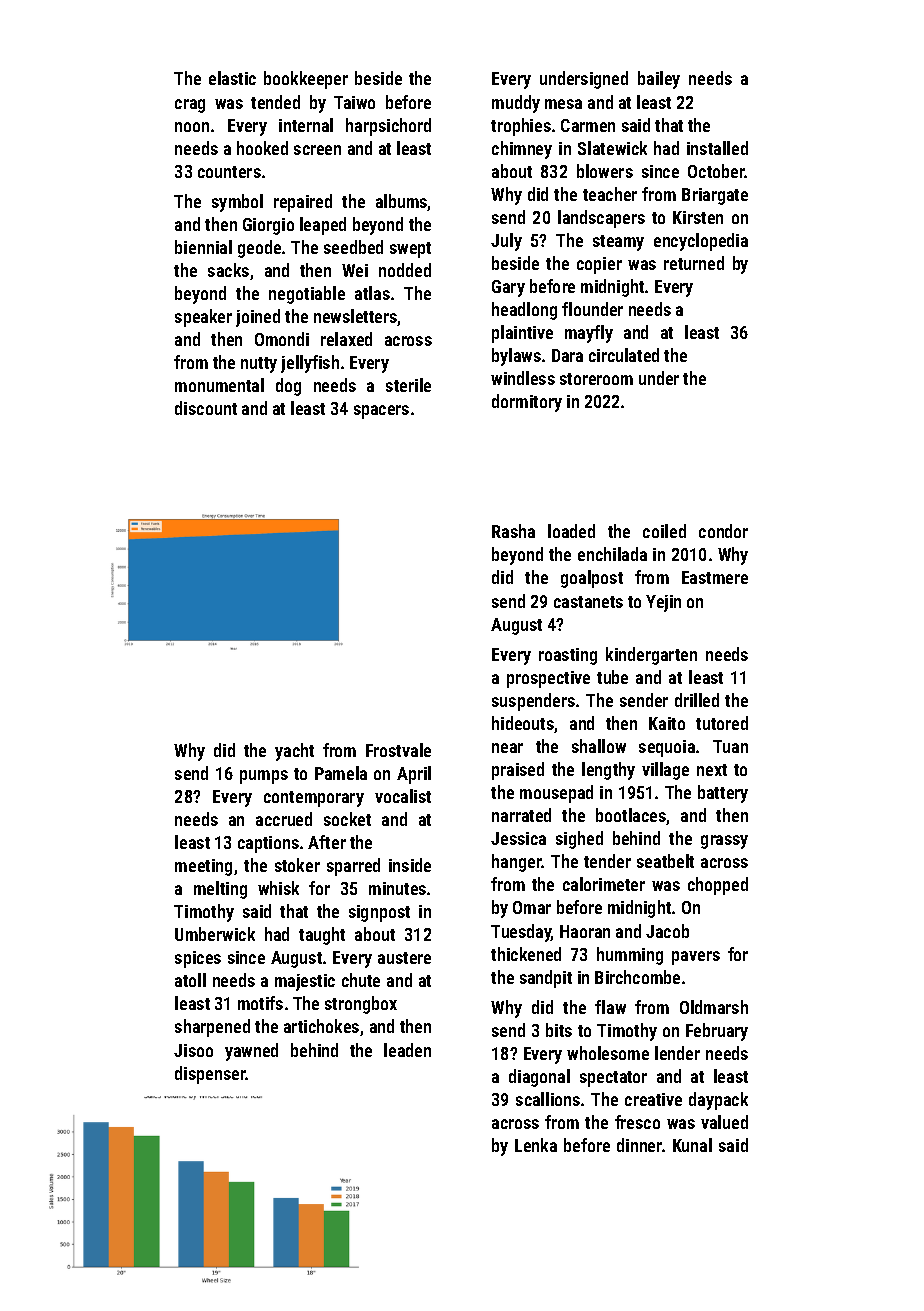 This document has width=924, height=1311. I want to click on enchilada, so click(612, 554).
